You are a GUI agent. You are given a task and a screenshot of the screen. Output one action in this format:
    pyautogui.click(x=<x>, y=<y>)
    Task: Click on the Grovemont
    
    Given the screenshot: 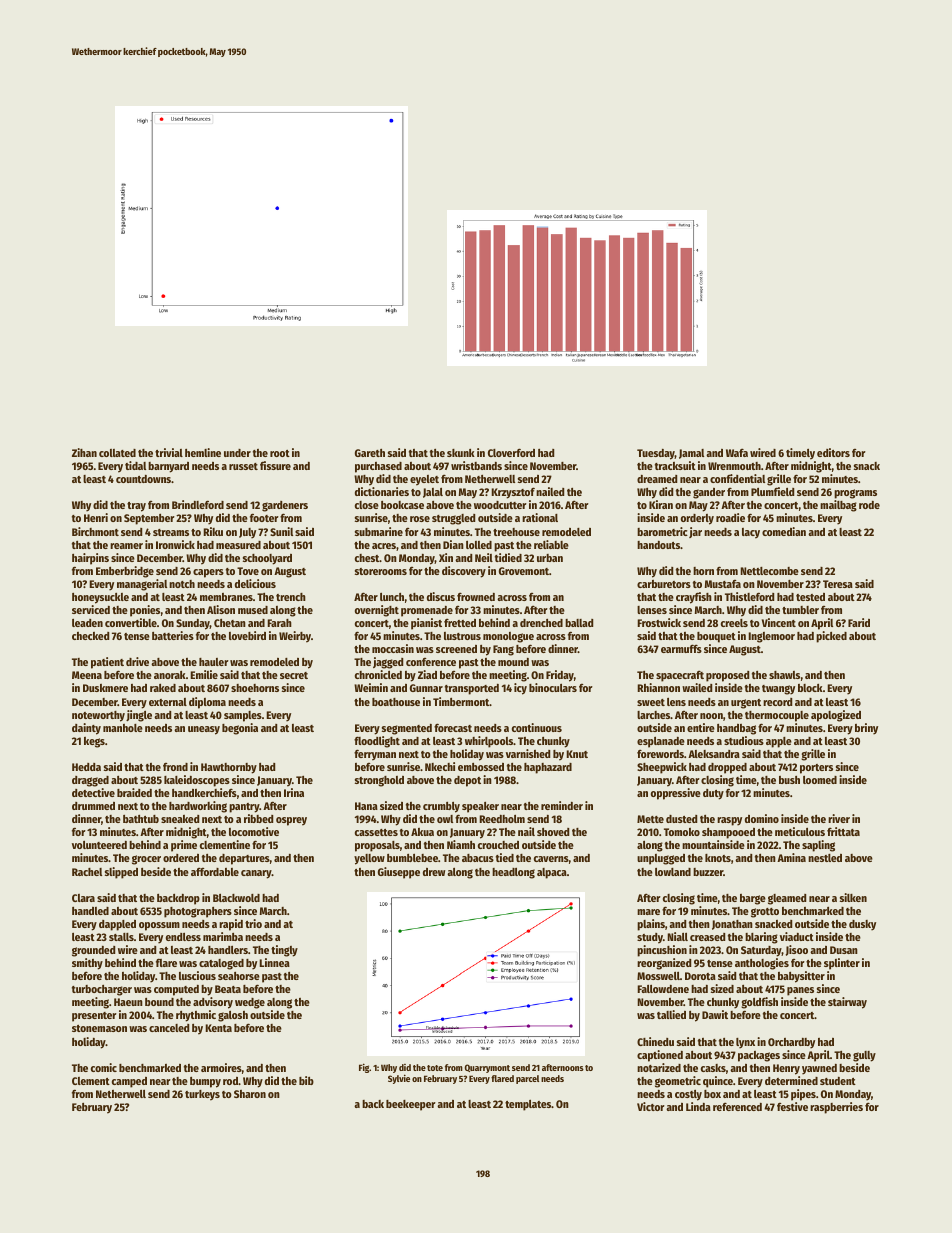 What is the action you would take?
    pyautogui.click(x=524, y=571)
